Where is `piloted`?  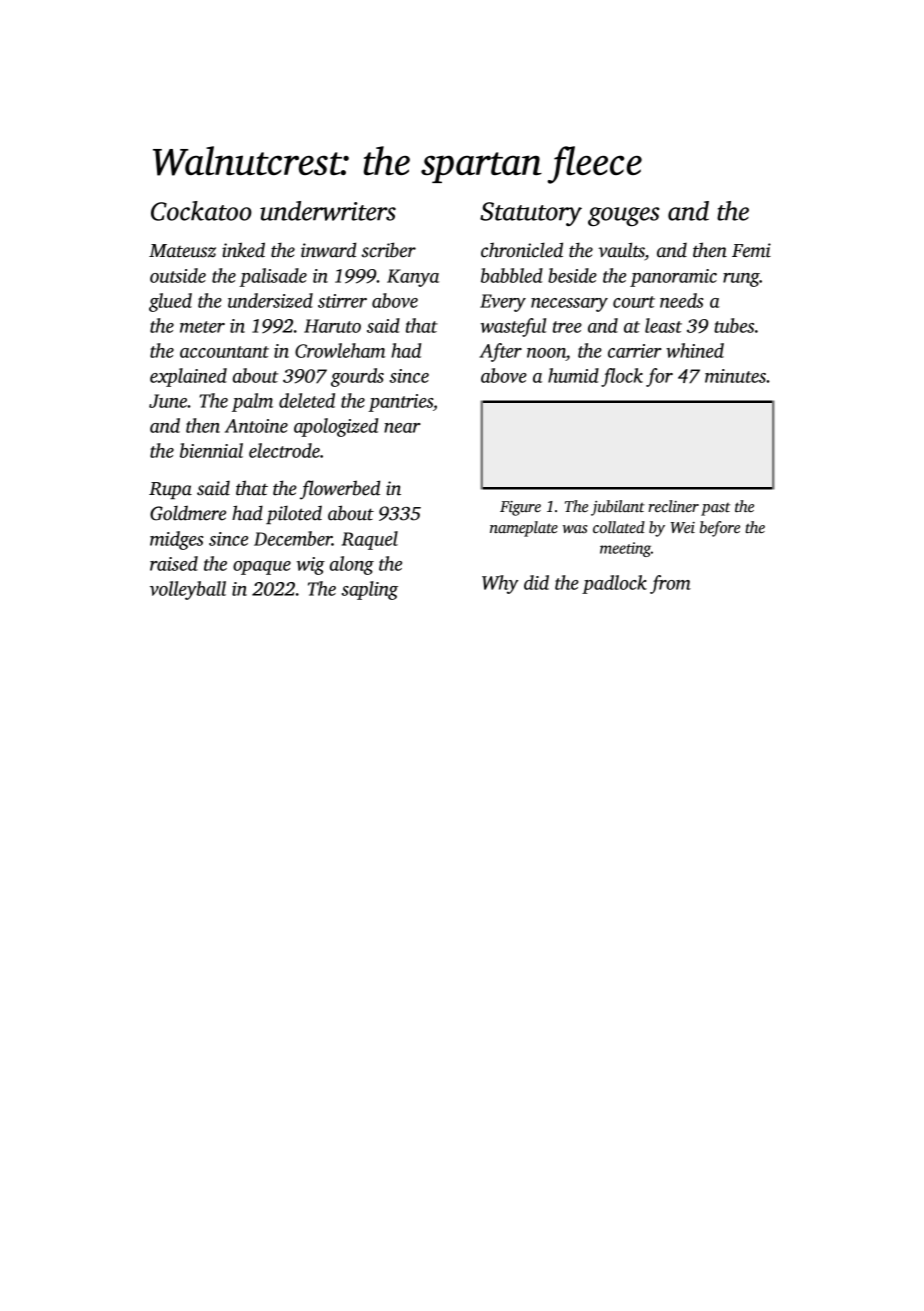
piloted is located at coordinates (294, 514).
